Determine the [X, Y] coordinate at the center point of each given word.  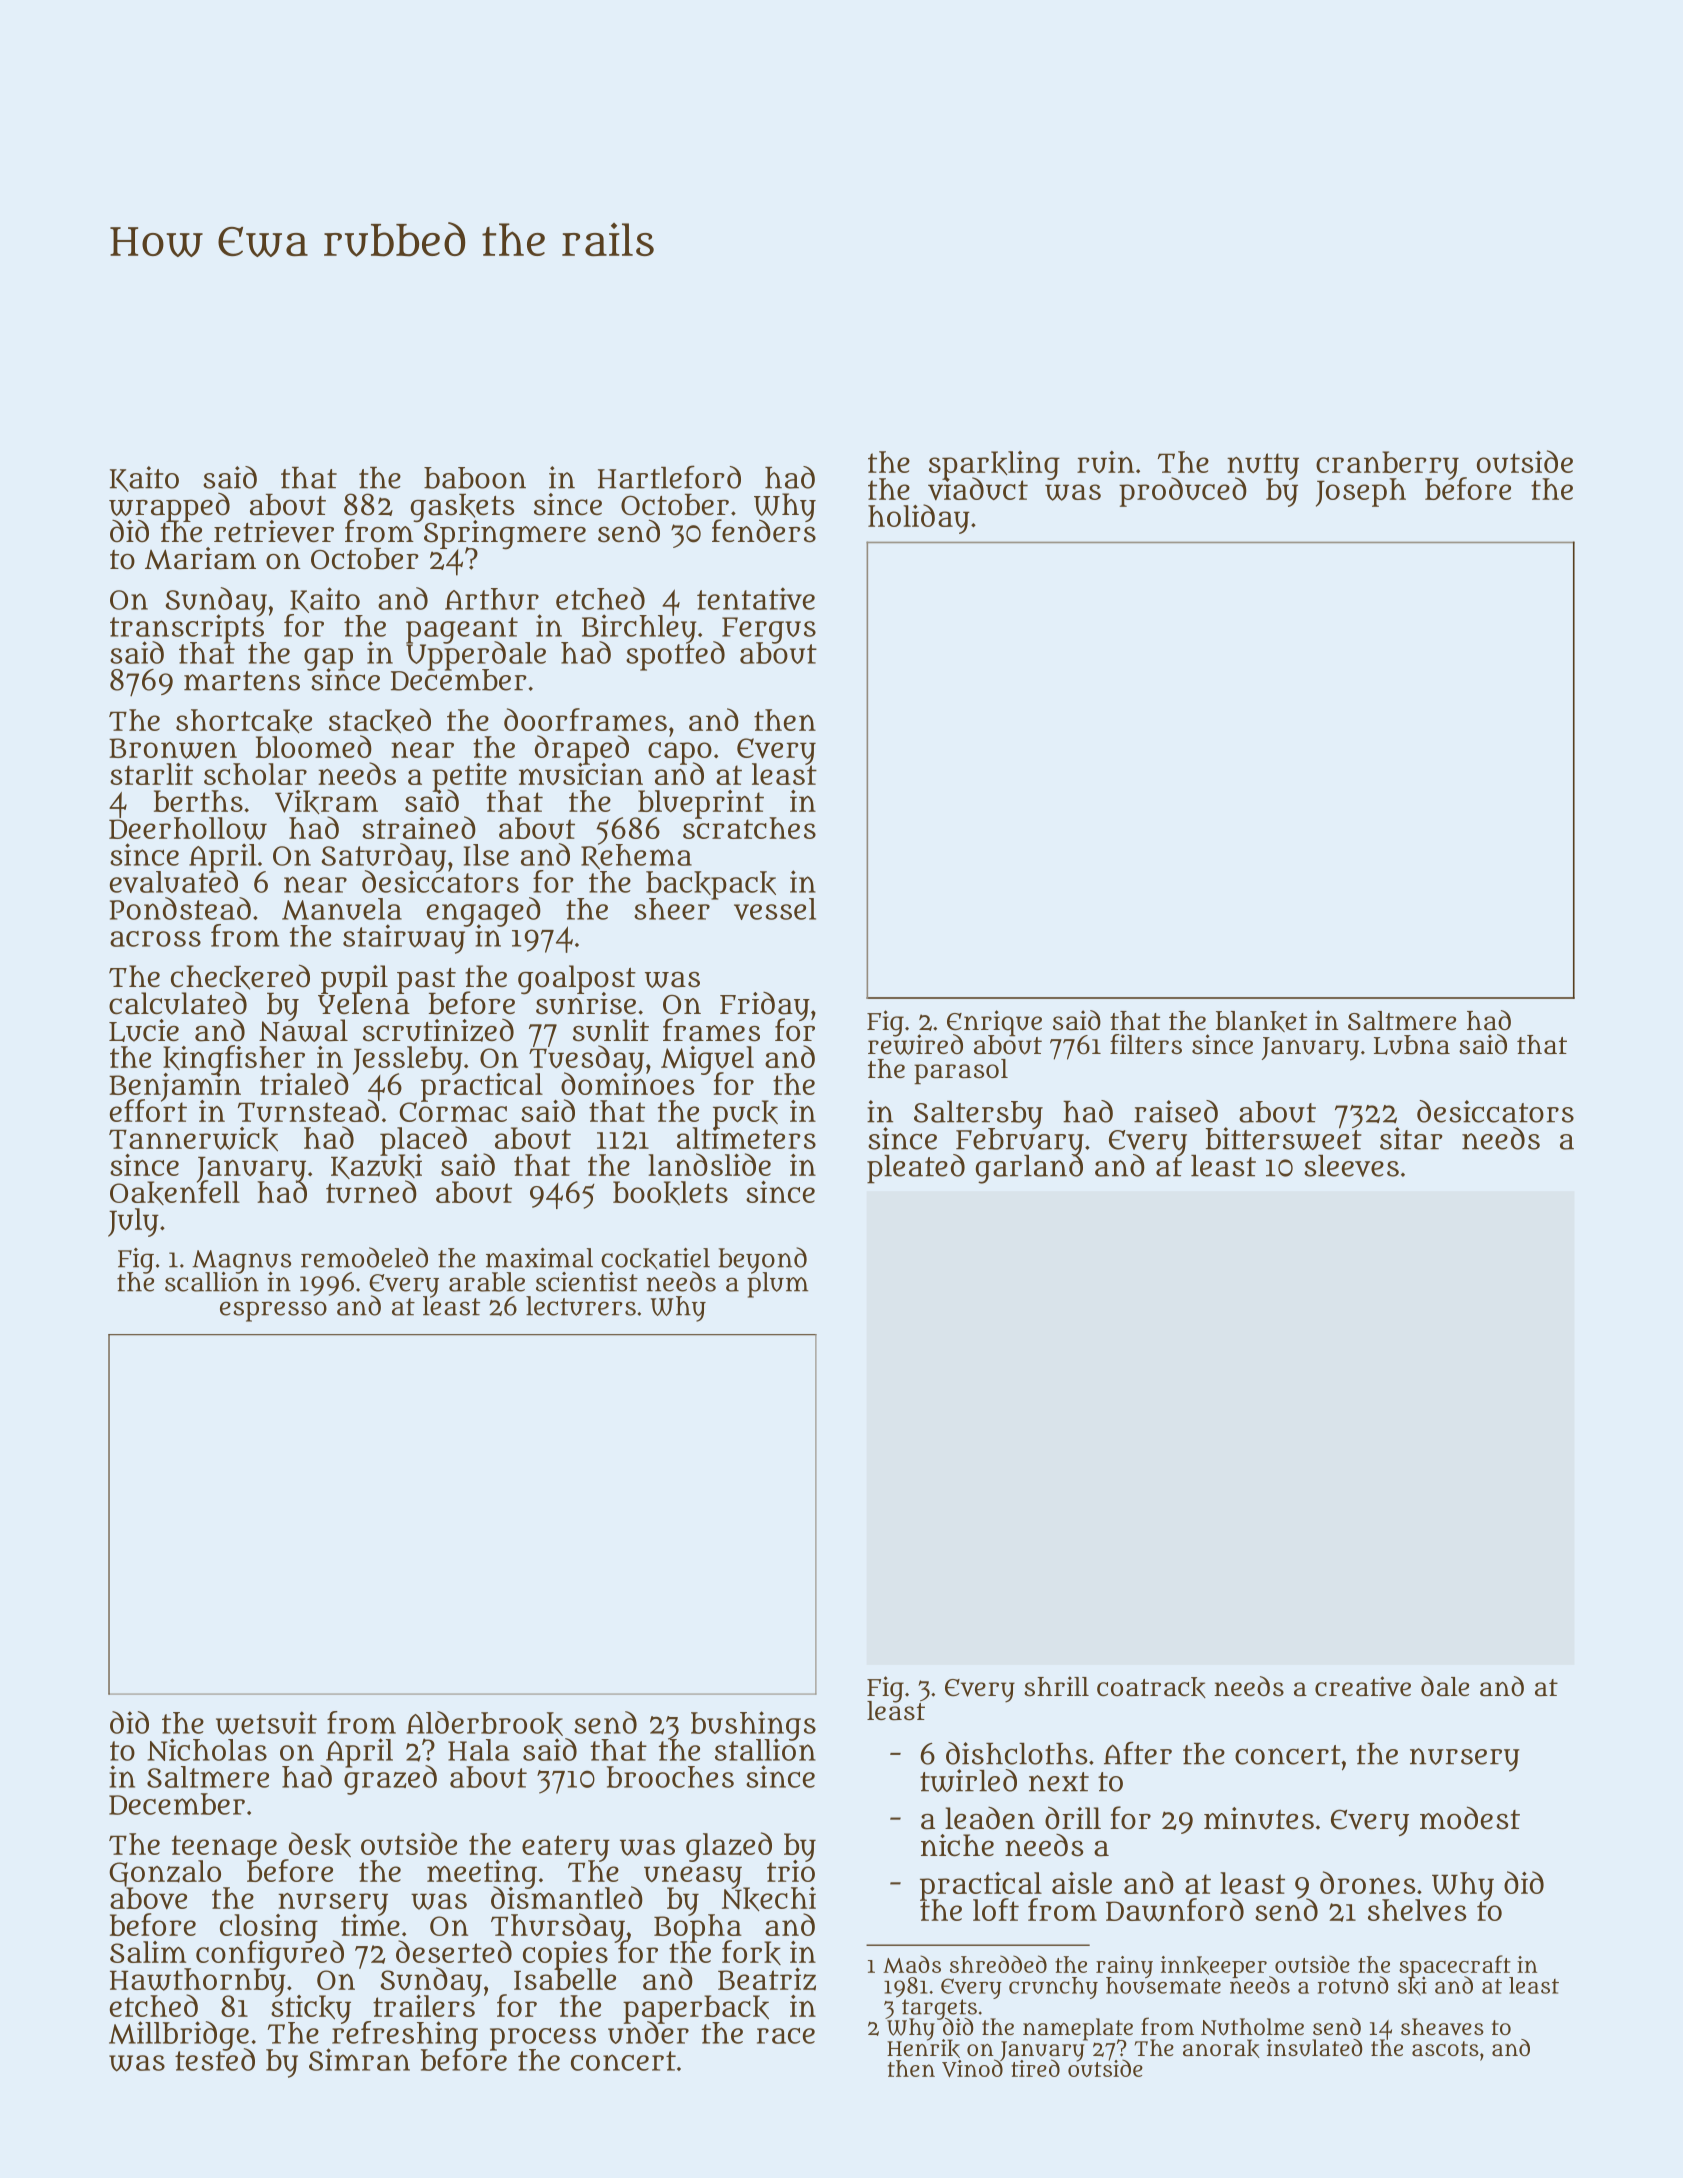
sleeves [1351, 1166]
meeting [482, 1874]
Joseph [1361, 492]
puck [745, 1114]
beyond [762, 1260]
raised [1176, 1111]
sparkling [994, 465]
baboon [475, 478]
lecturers [581, 1306]
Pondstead [180, 908]
